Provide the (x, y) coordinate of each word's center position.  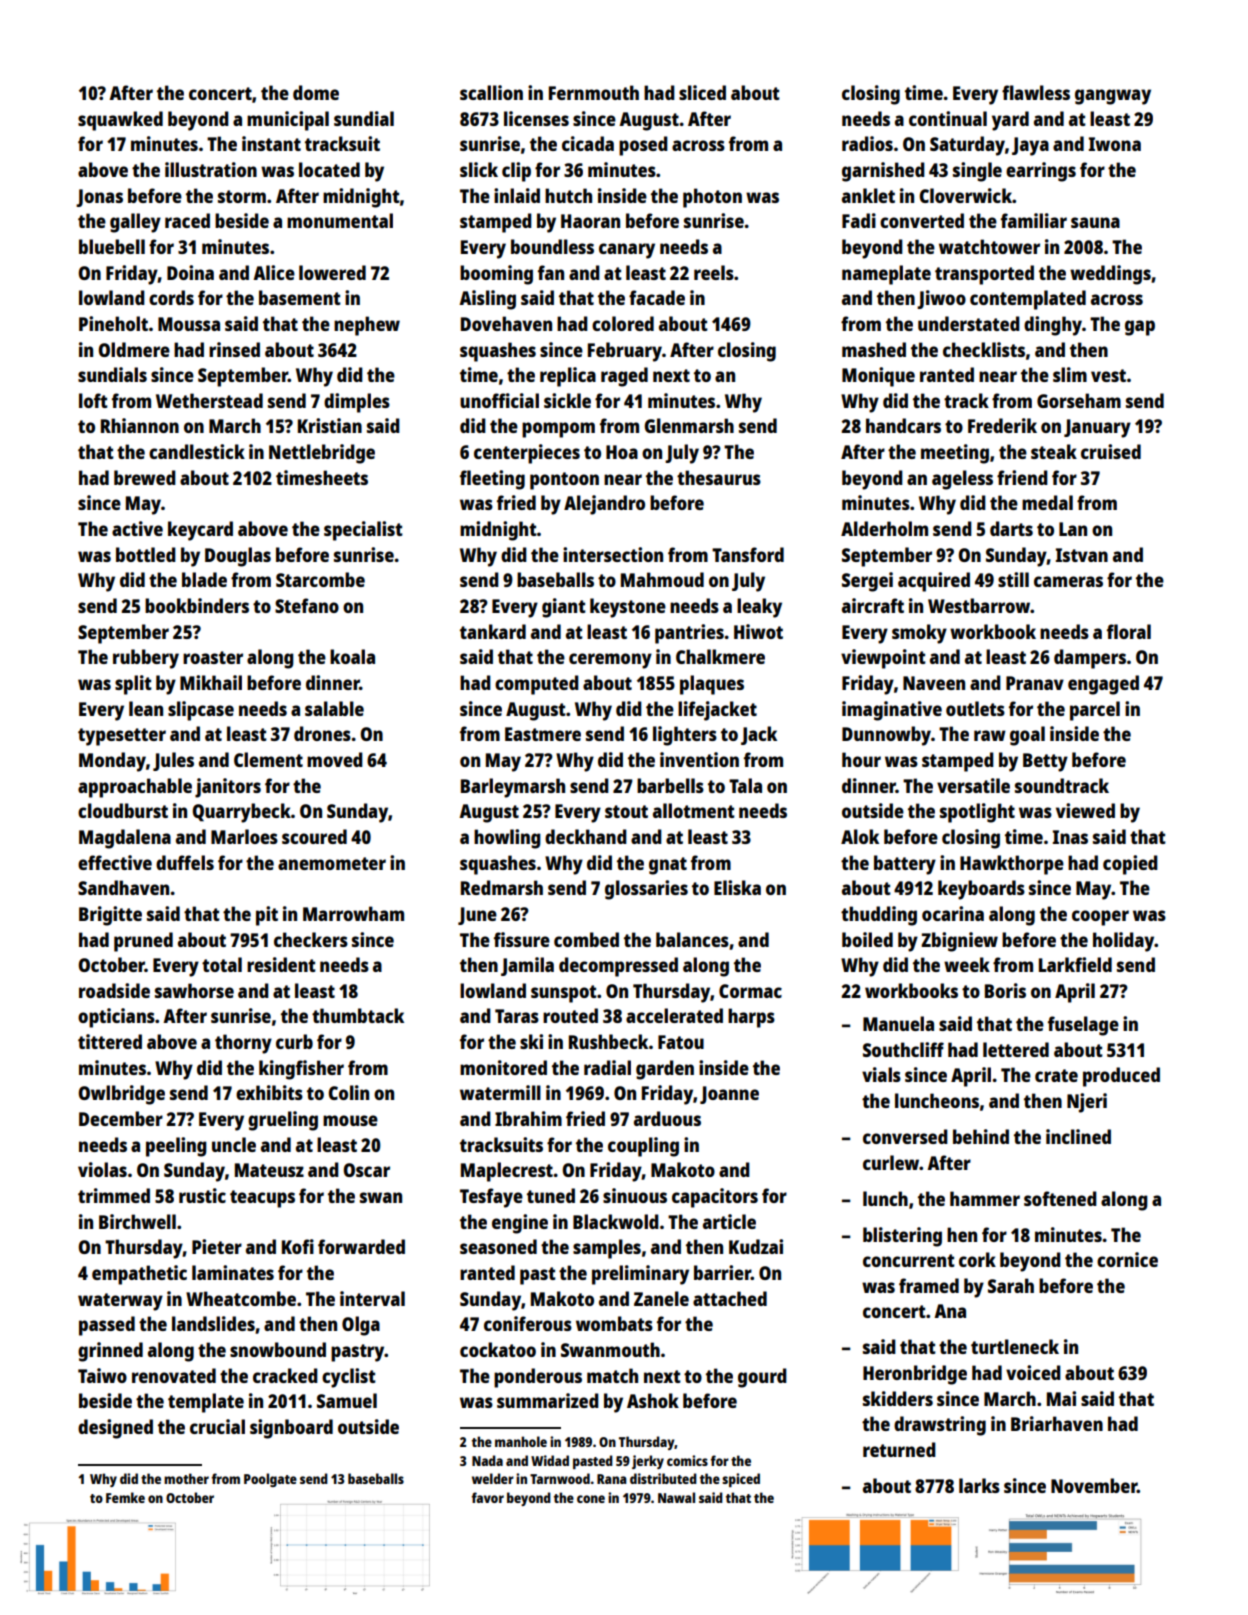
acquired (934, 582)
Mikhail (211, 682)
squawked (120, 121)
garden (665, 1070)
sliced (702, 92)
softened (1060, 1198)
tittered (110, 1041)
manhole (521, 1441)
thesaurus (719, 477)
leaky (759, 608)
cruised (1111, 451)
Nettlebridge (322, 454)
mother (186, 1478)
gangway (1113, 97)
